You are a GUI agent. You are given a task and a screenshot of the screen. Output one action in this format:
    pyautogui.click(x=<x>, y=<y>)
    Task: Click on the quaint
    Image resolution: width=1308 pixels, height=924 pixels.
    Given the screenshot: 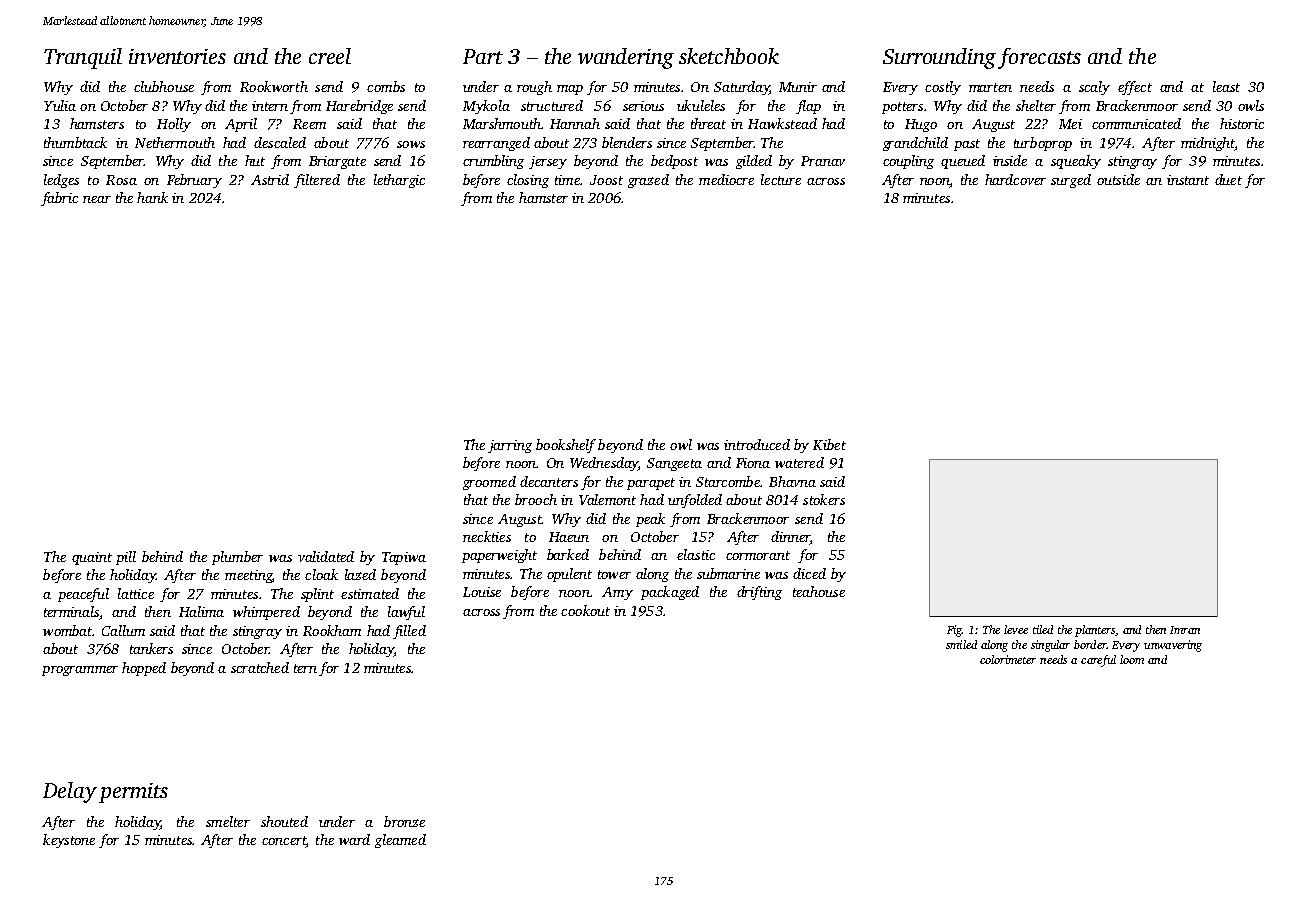 What is the action you would take?
    pyautogui.click(x=92, y=558)
